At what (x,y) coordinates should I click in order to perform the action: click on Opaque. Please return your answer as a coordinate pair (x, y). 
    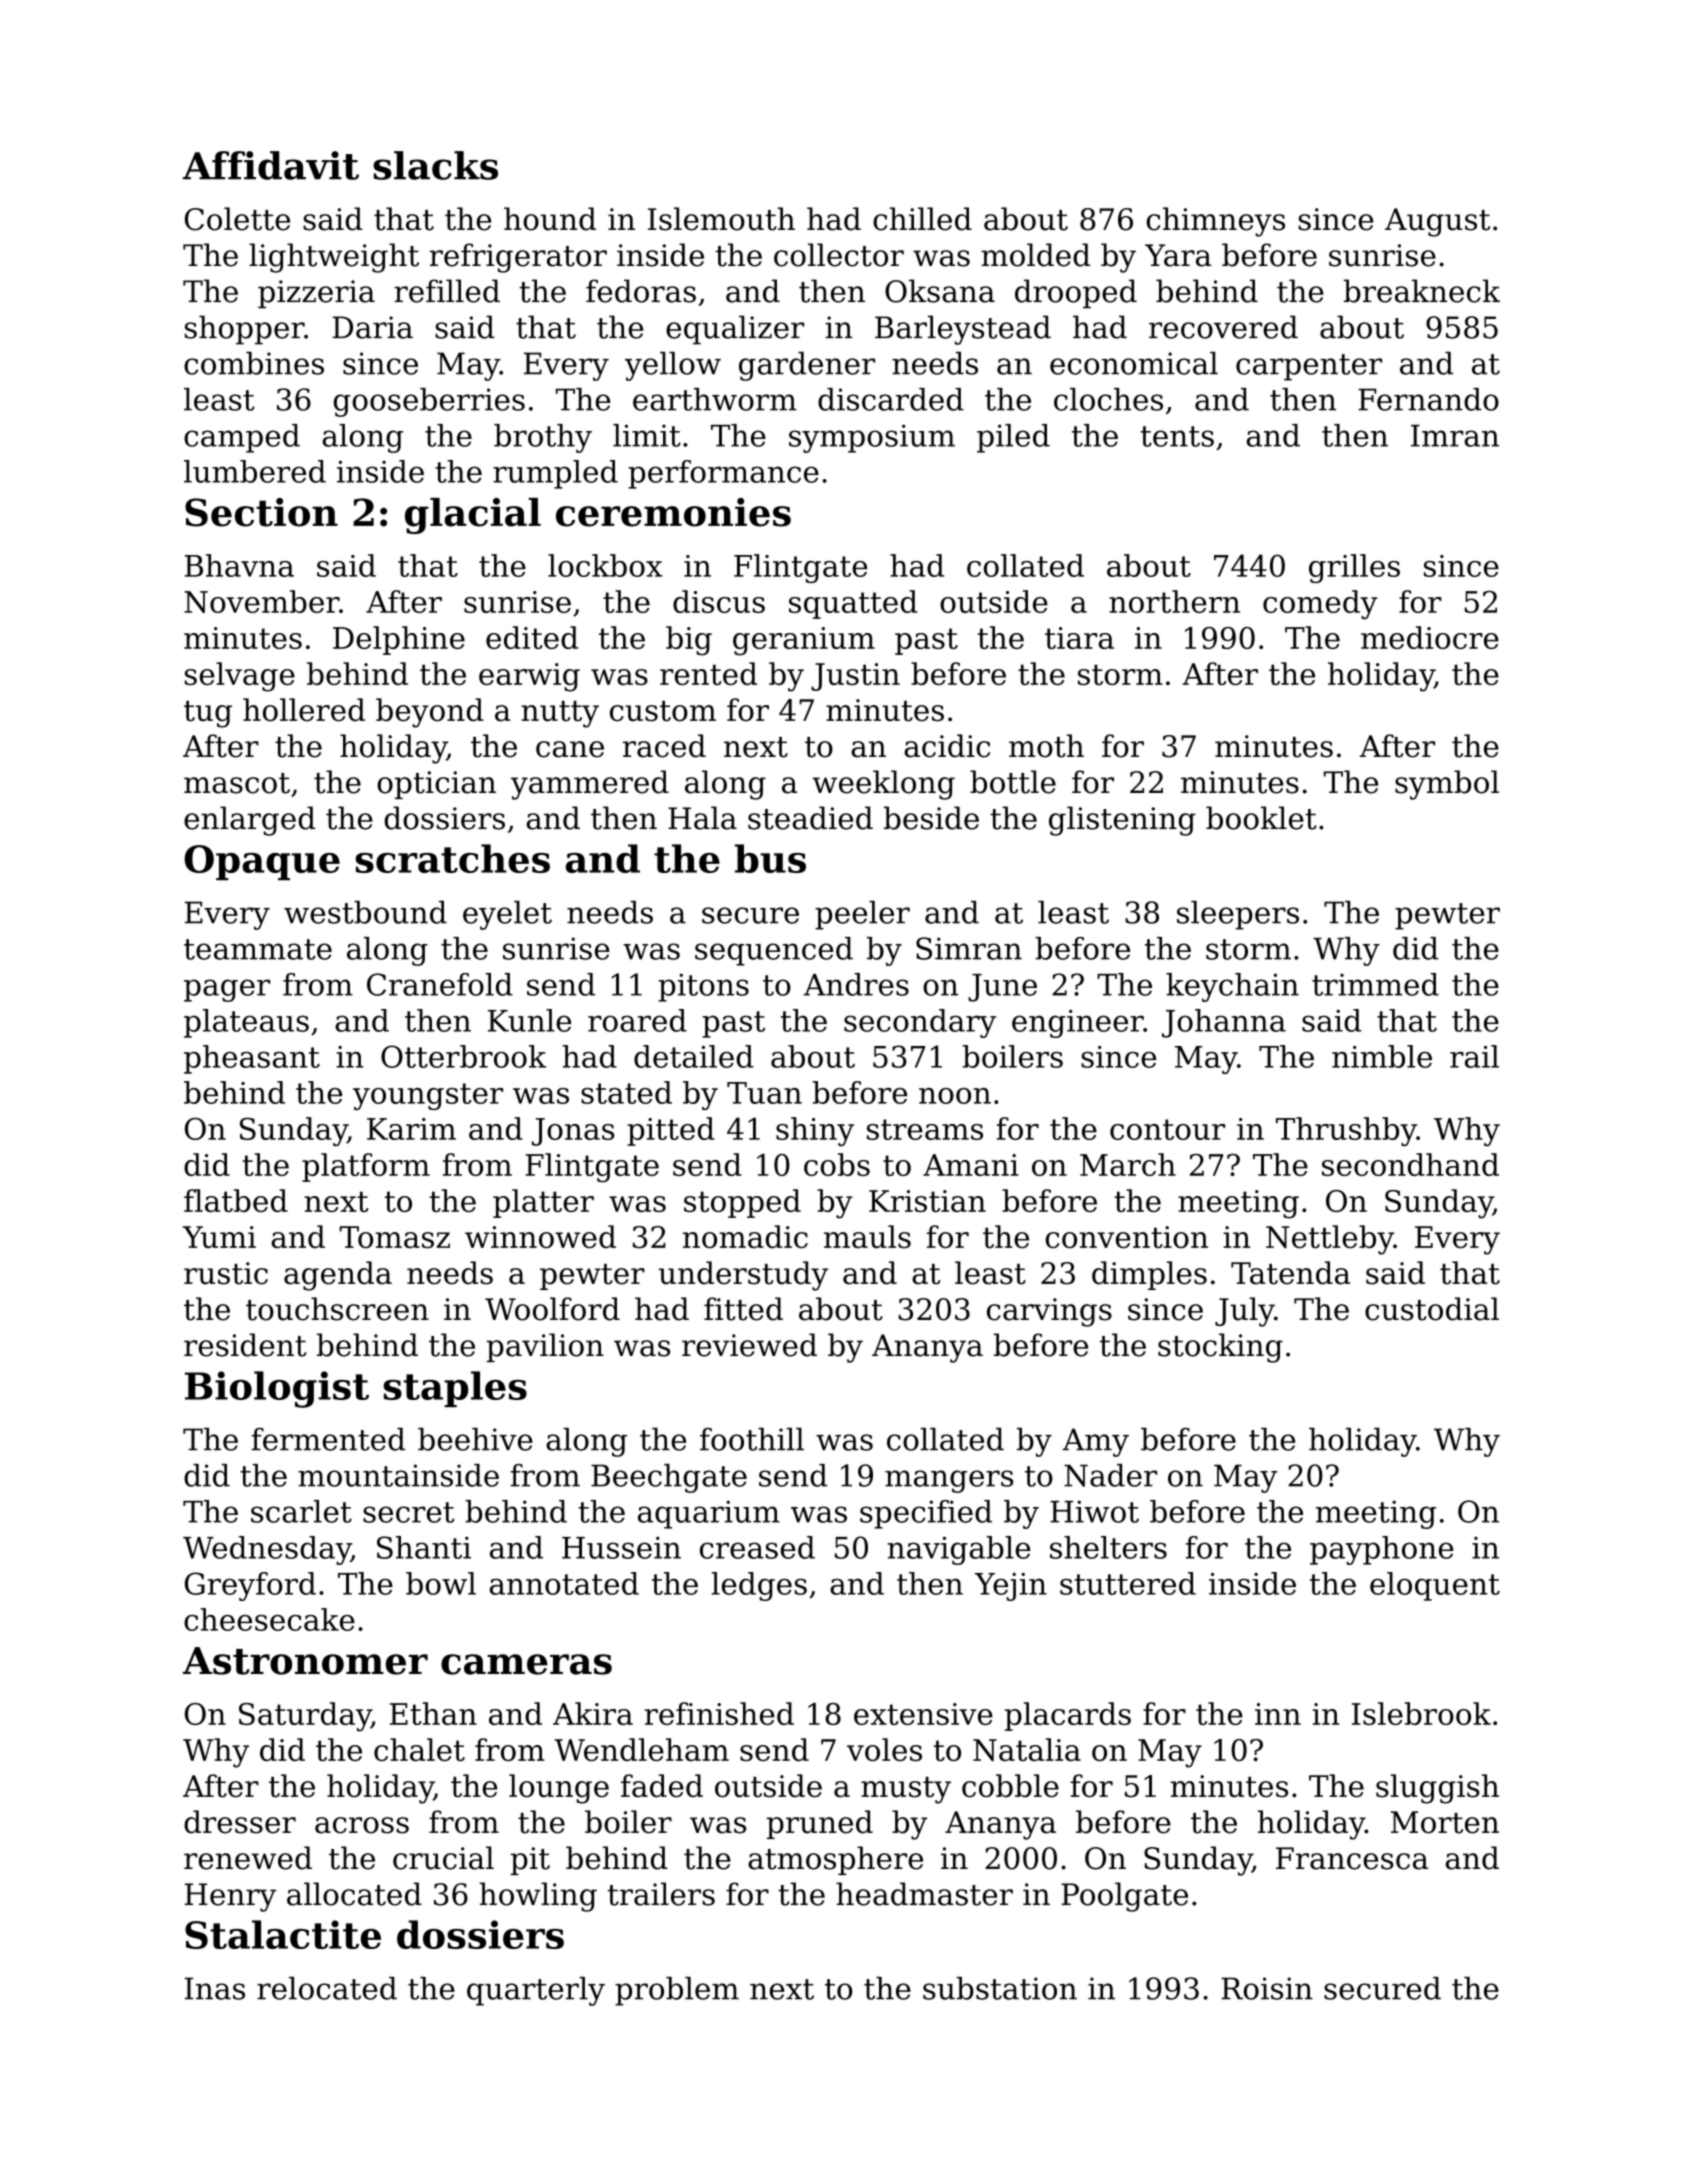
    Looking at the image, I should click on (262, 862).
